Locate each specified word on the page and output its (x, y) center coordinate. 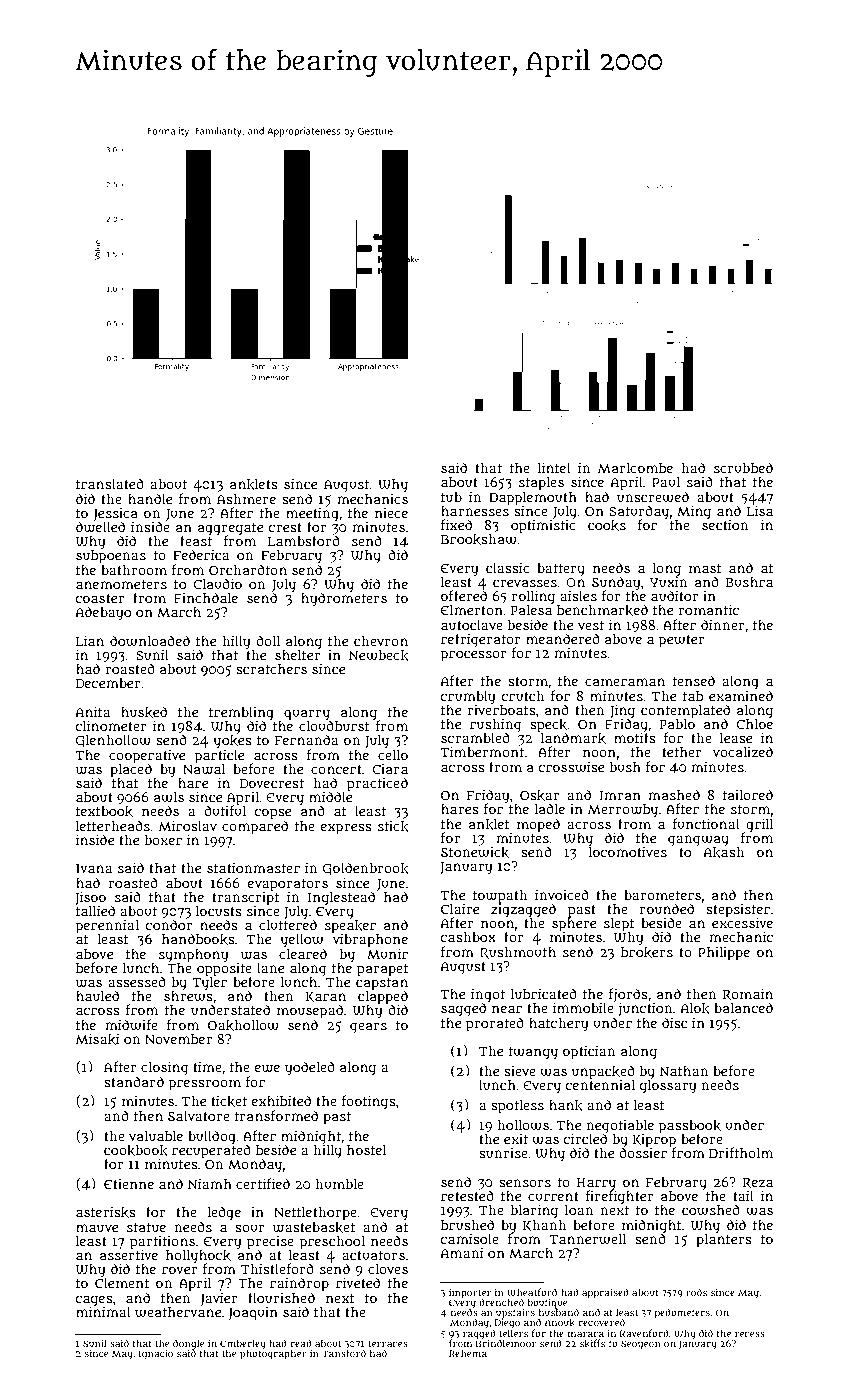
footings (369, 1102)
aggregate (230, 529)
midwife (131, 1025)
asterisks (106, 1212)
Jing (622, 711)
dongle (188, 1344)
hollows (523, 1125)
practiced (377, 784)
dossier (643, 1153)
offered (464, 595)
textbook (104, 811)
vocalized (743, 751)
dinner (723, 624)
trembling (241, 713)
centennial (600, 1084)
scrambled (475, 737)
